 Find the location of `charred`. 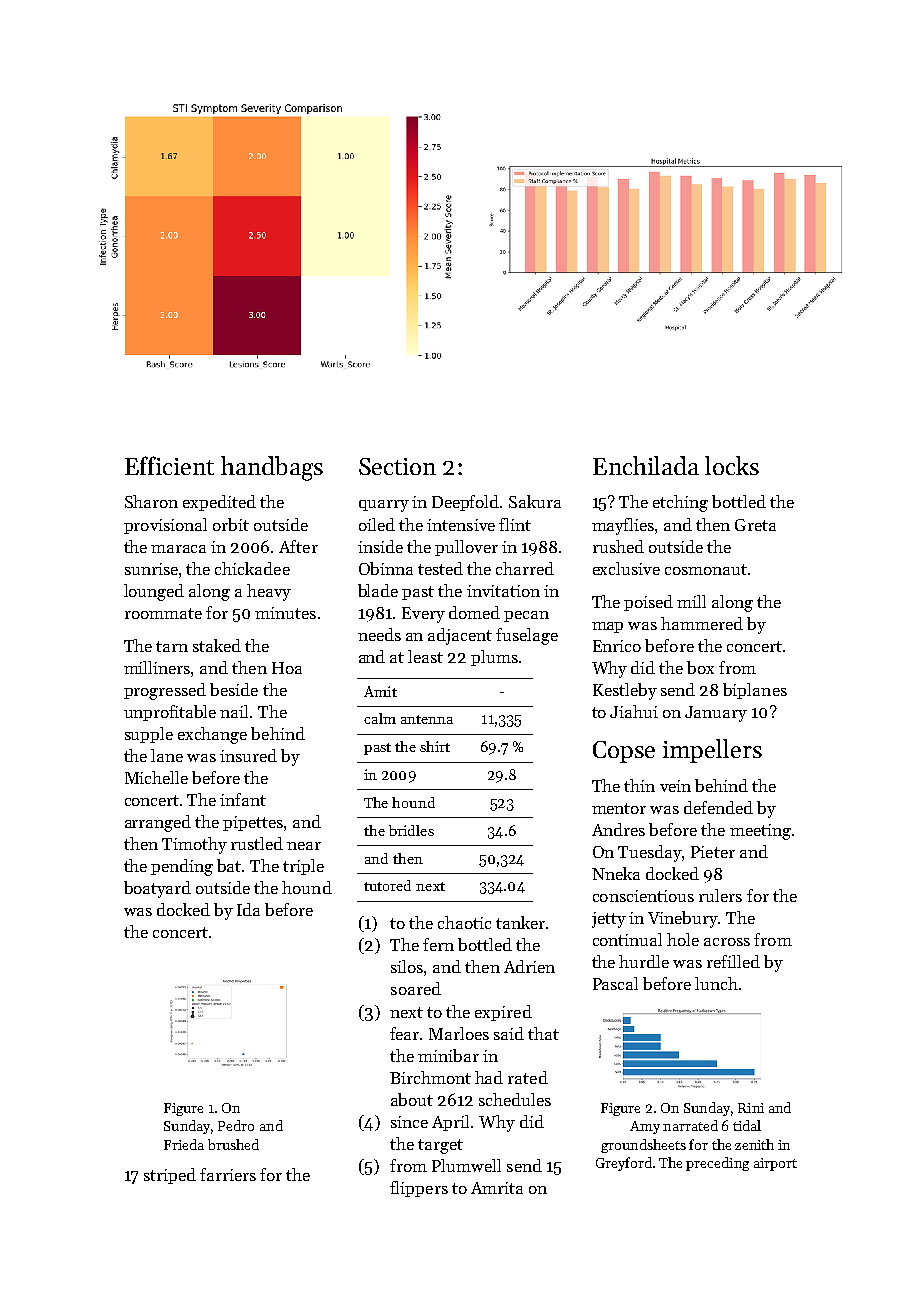

charred is located at coordinates (525, 568).
